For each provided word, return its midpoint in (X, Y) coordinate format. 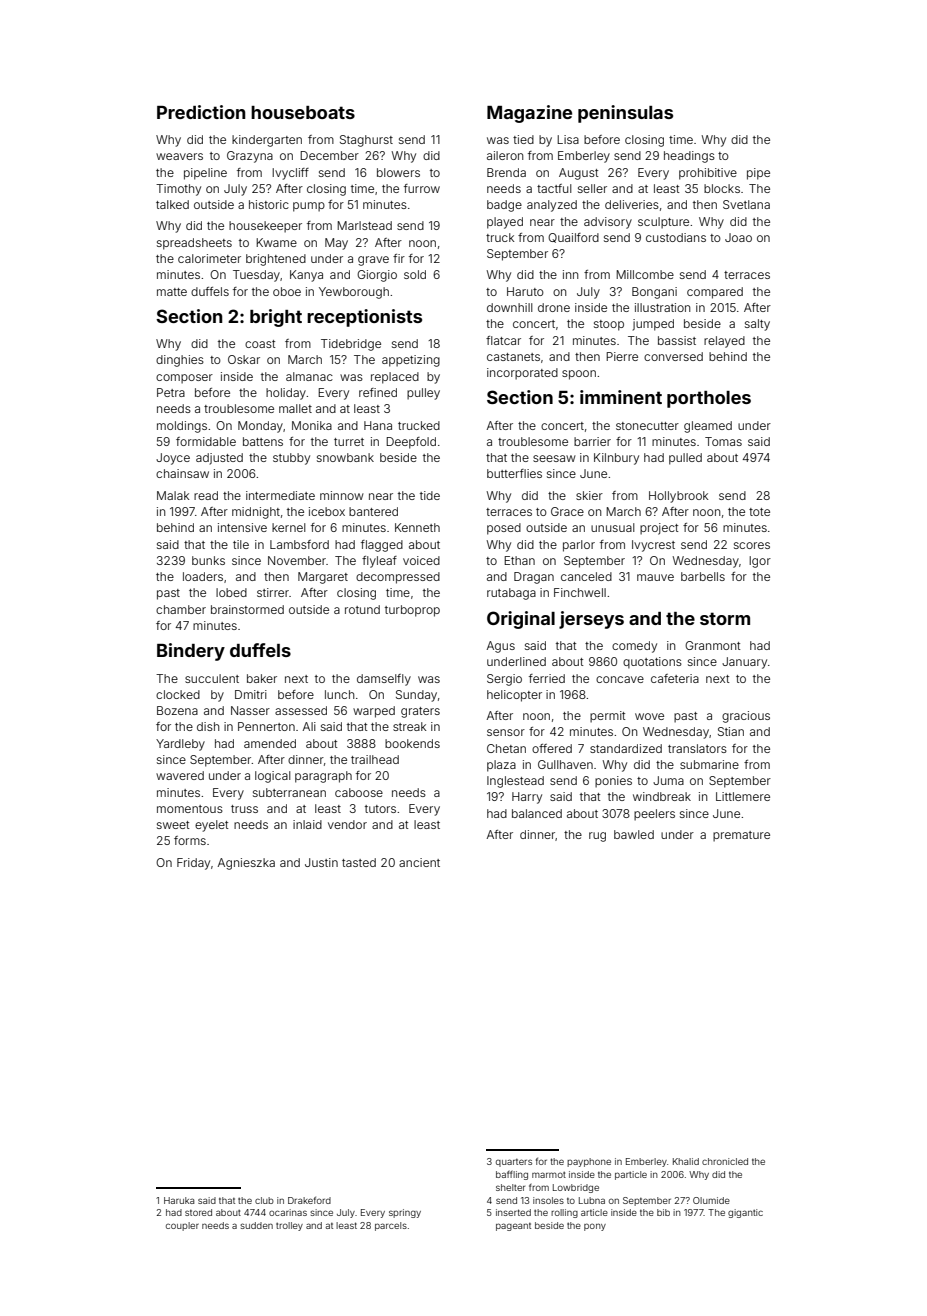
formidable (206, 441)
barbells (703, 576)
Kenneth (417, 527)
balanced (537, 813)
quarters (514, 1163)
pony (595, 1227)
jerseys (591, 620)
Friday (193, 864)
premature (741, 836)
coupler (182, 1226)
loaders (203, 576)
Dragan (534, 578)
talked (172, 204)
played (505, 223)
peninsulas (625, 114)
